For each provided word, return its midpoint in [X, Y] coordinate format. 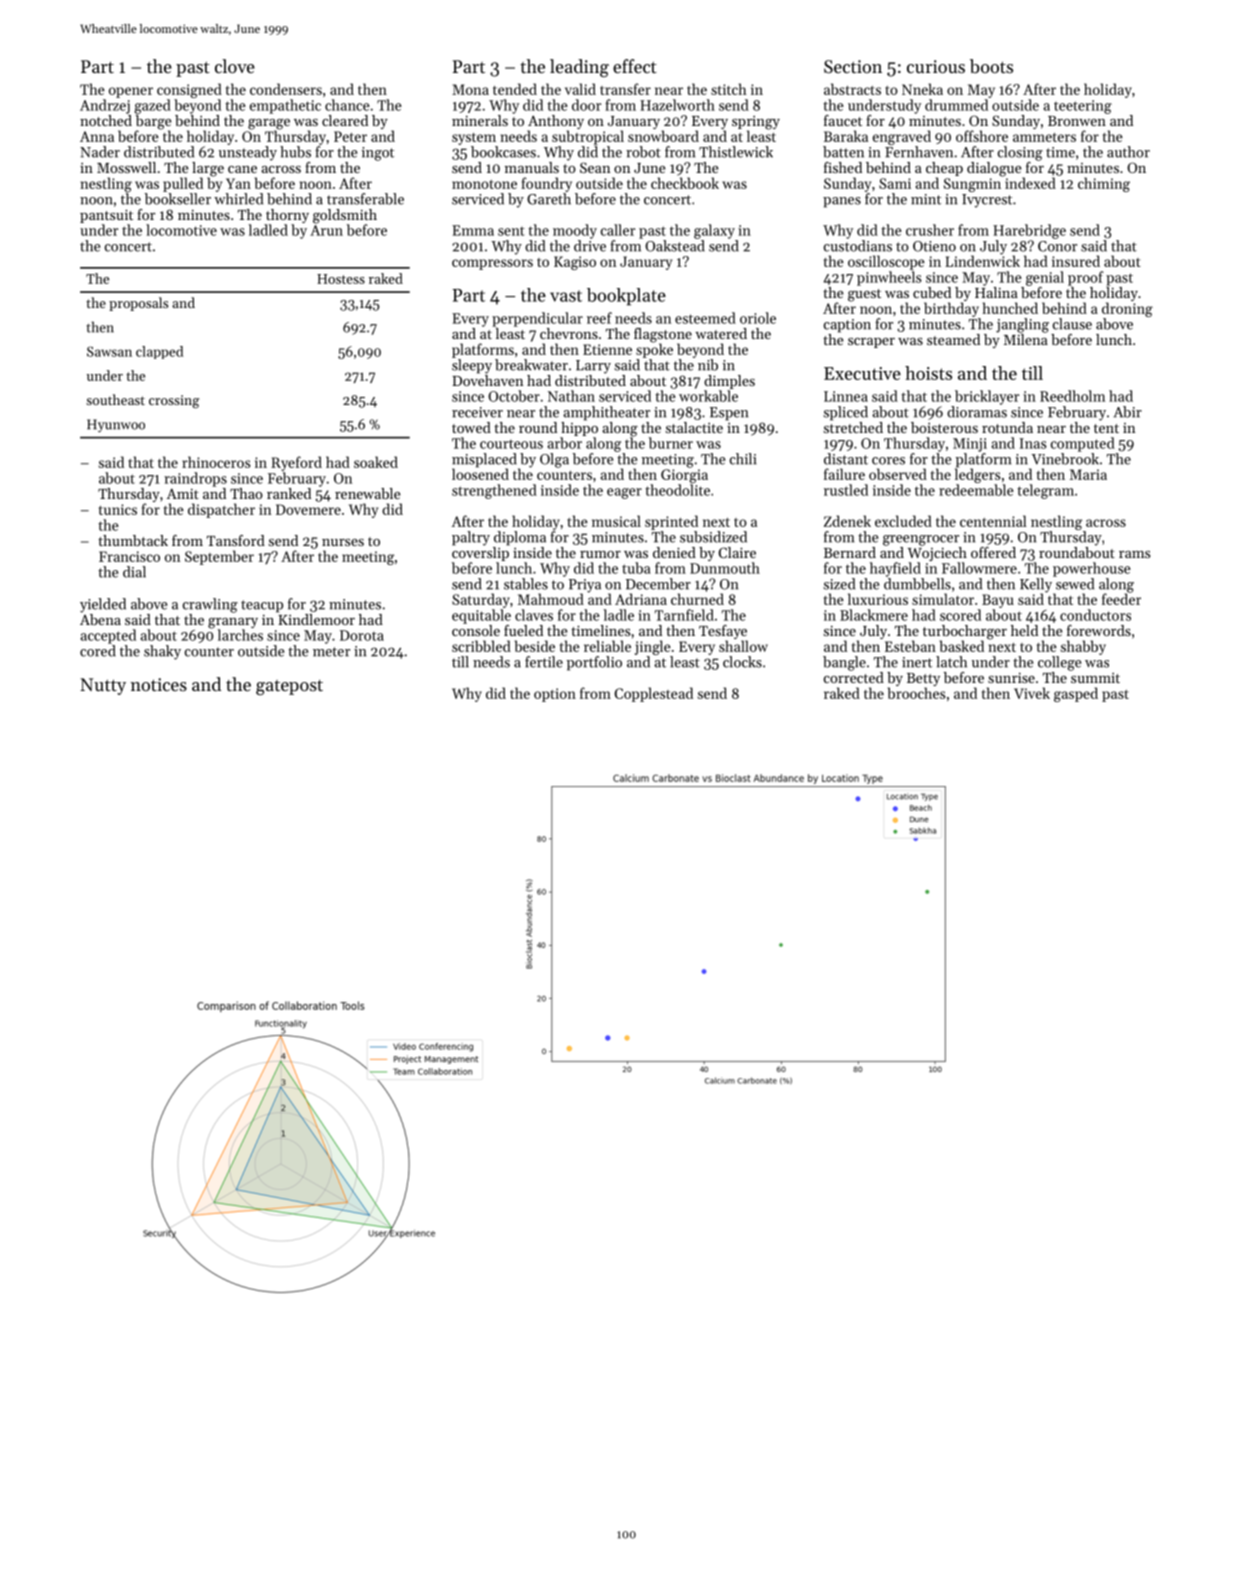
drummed [956, 105]
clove [235, 66]
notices [159, 684]
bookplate [626, 297]
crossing [174, 401]
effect [635, 66]
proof [1085, 278]
